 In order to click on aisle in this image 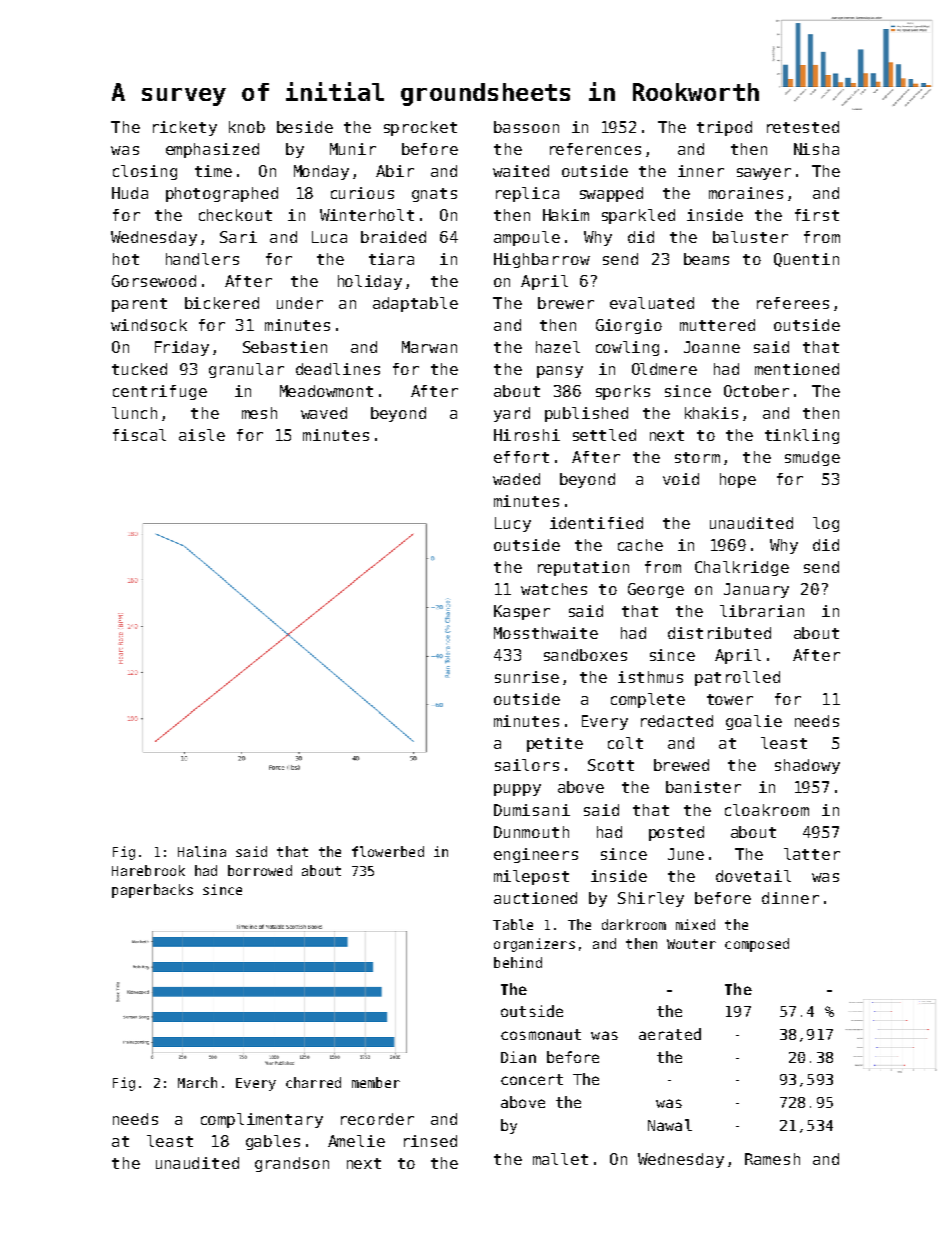, I will do `click(202, 435)`.
